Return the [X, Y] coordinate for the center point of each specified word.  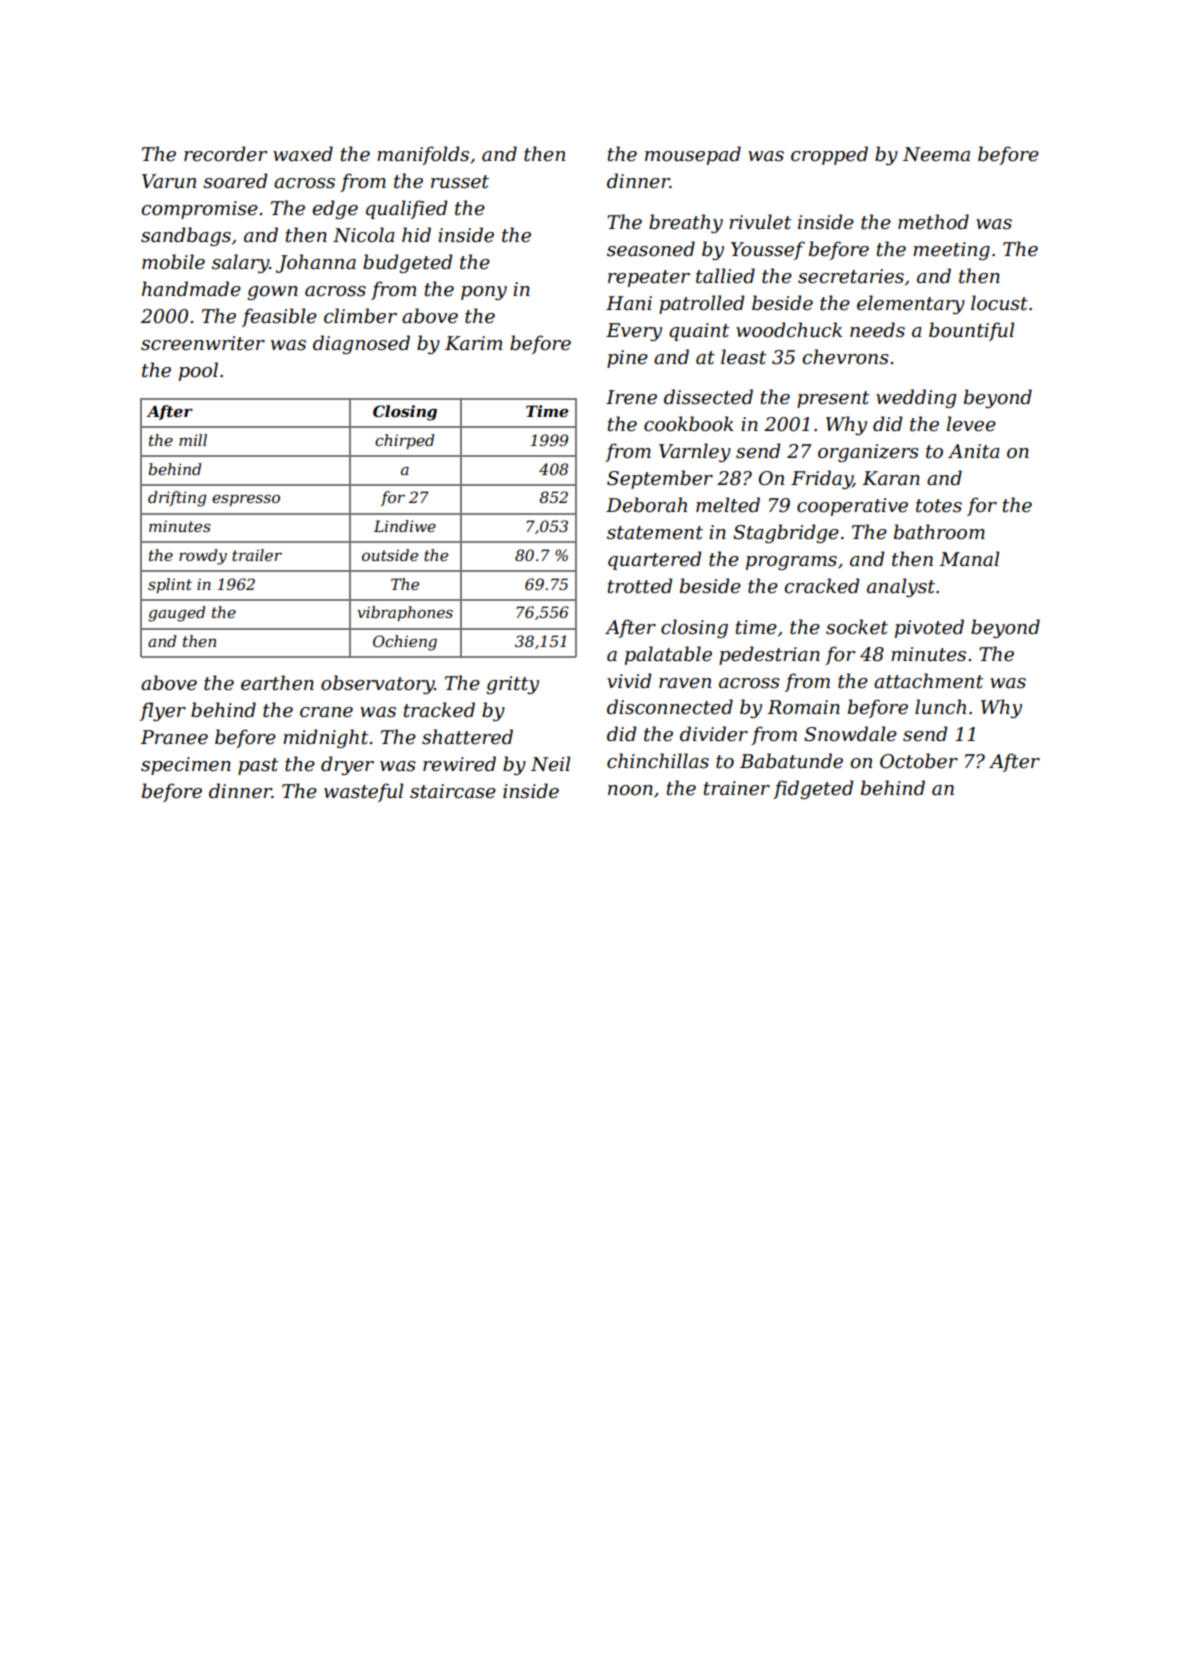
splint [170, 585]
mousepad [693, 155]
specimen [186, 766]
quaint [699, 332]
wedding [916, 398]
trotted [640, 586]
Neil [550, 764]
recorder [225, 154]
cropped [829, 155]
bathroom [939, 532]
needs [877, 330]
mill [193, 440]
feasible [279, 317]
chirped [404, 441]
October [919, 761]
